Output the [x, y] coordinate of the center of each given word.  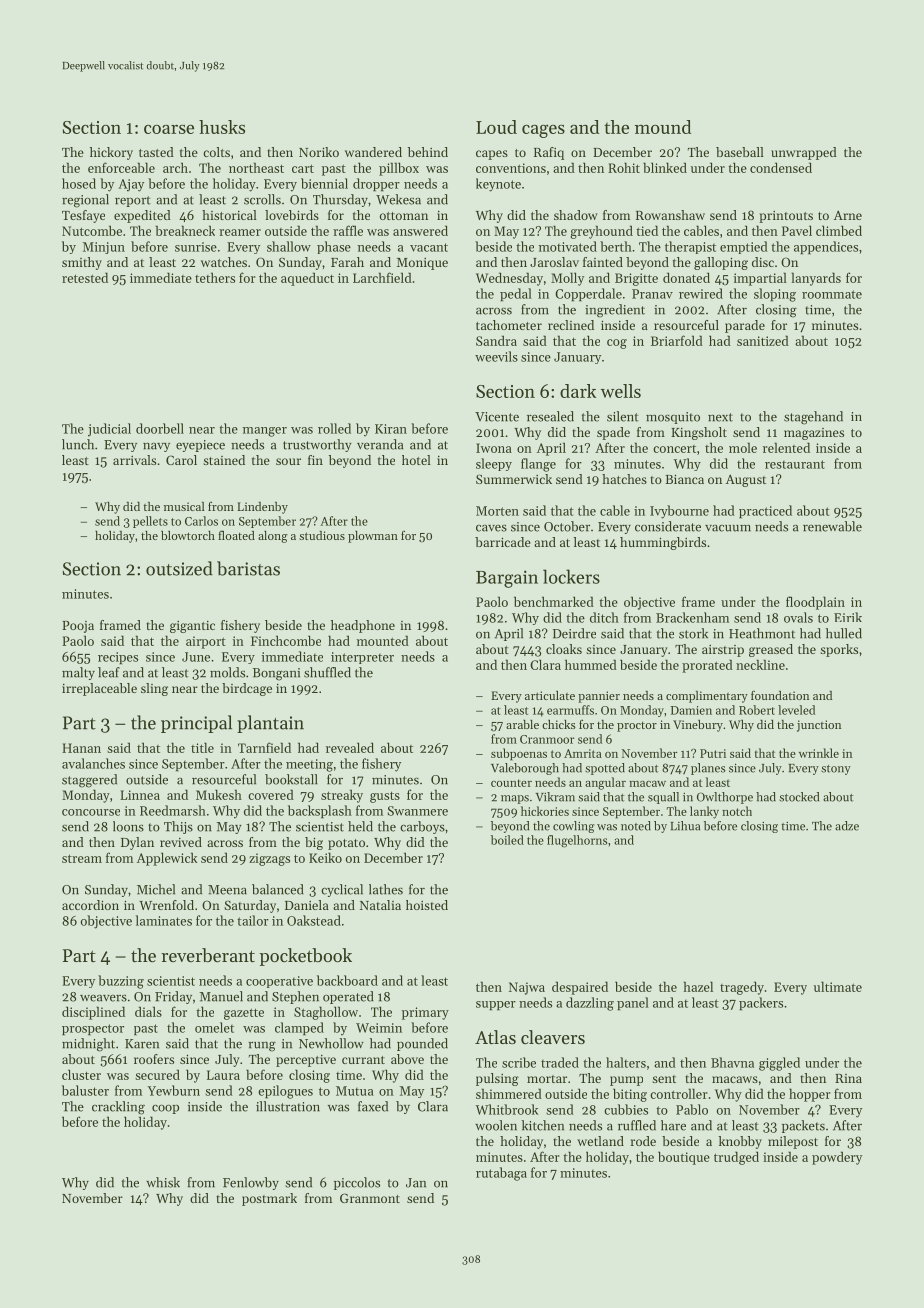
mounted [383, 640]
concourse [91, 812]
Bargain [507, 579]
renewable [832, 526]
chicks [559, 724]
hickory [111, 153]
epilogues [285, 1092]
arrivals [134, 460]
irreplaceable [99, 689]
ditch [604, 617]
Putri [713, 753]
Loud [496, 127]
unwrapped [804, 153]
